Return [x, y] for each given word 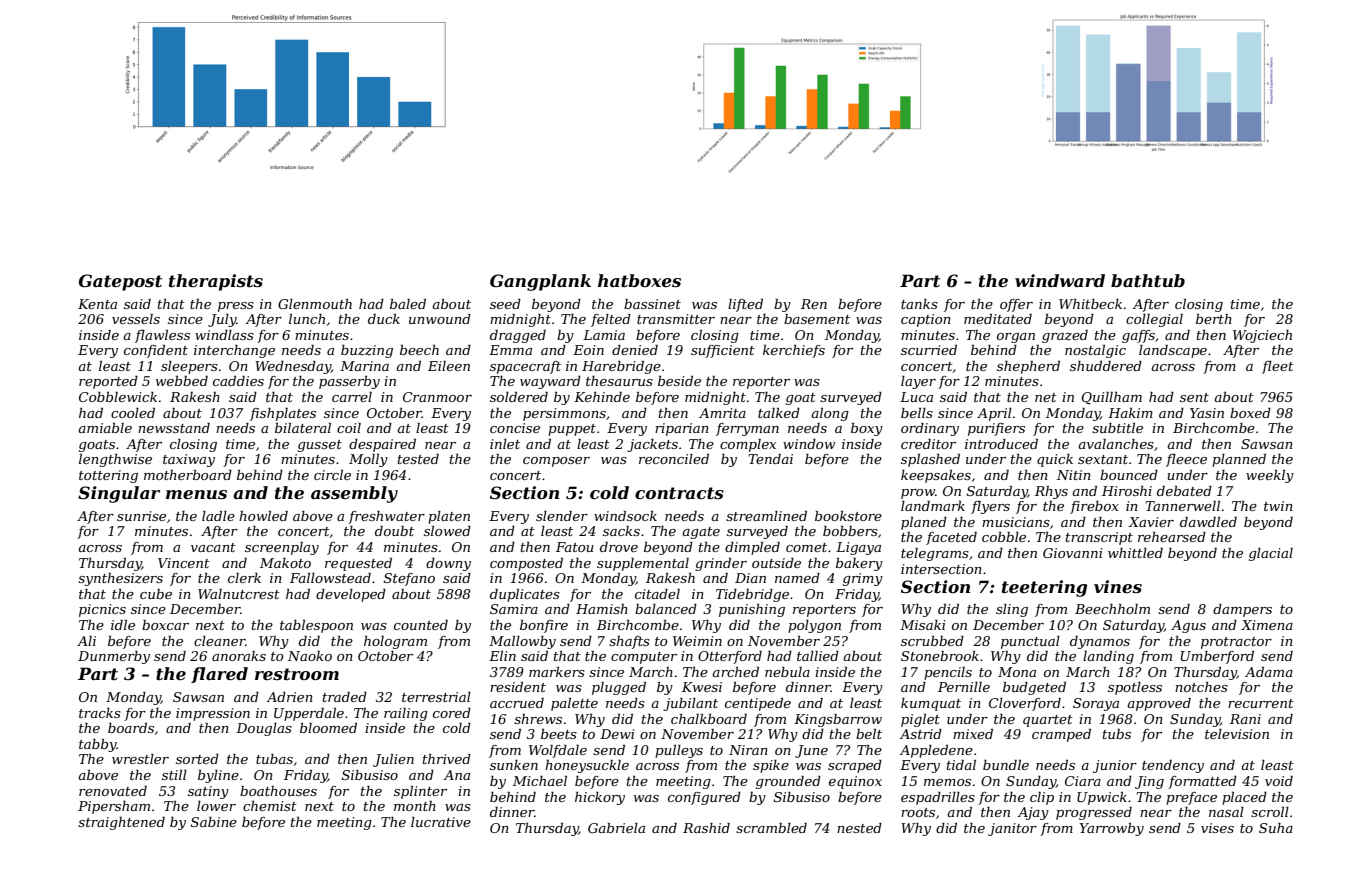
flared [219, 675]
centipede [758, 704]
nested [859, 828]
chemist [270, 806]
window [809, 444]
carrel [352, 397]
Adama [1269, 672]
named [797, 578]
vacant [213, 547]
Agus [1188, 626]
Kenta [97, 304]
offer [1016, 305]
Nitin [1074, 475]
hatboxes [639, 280]
